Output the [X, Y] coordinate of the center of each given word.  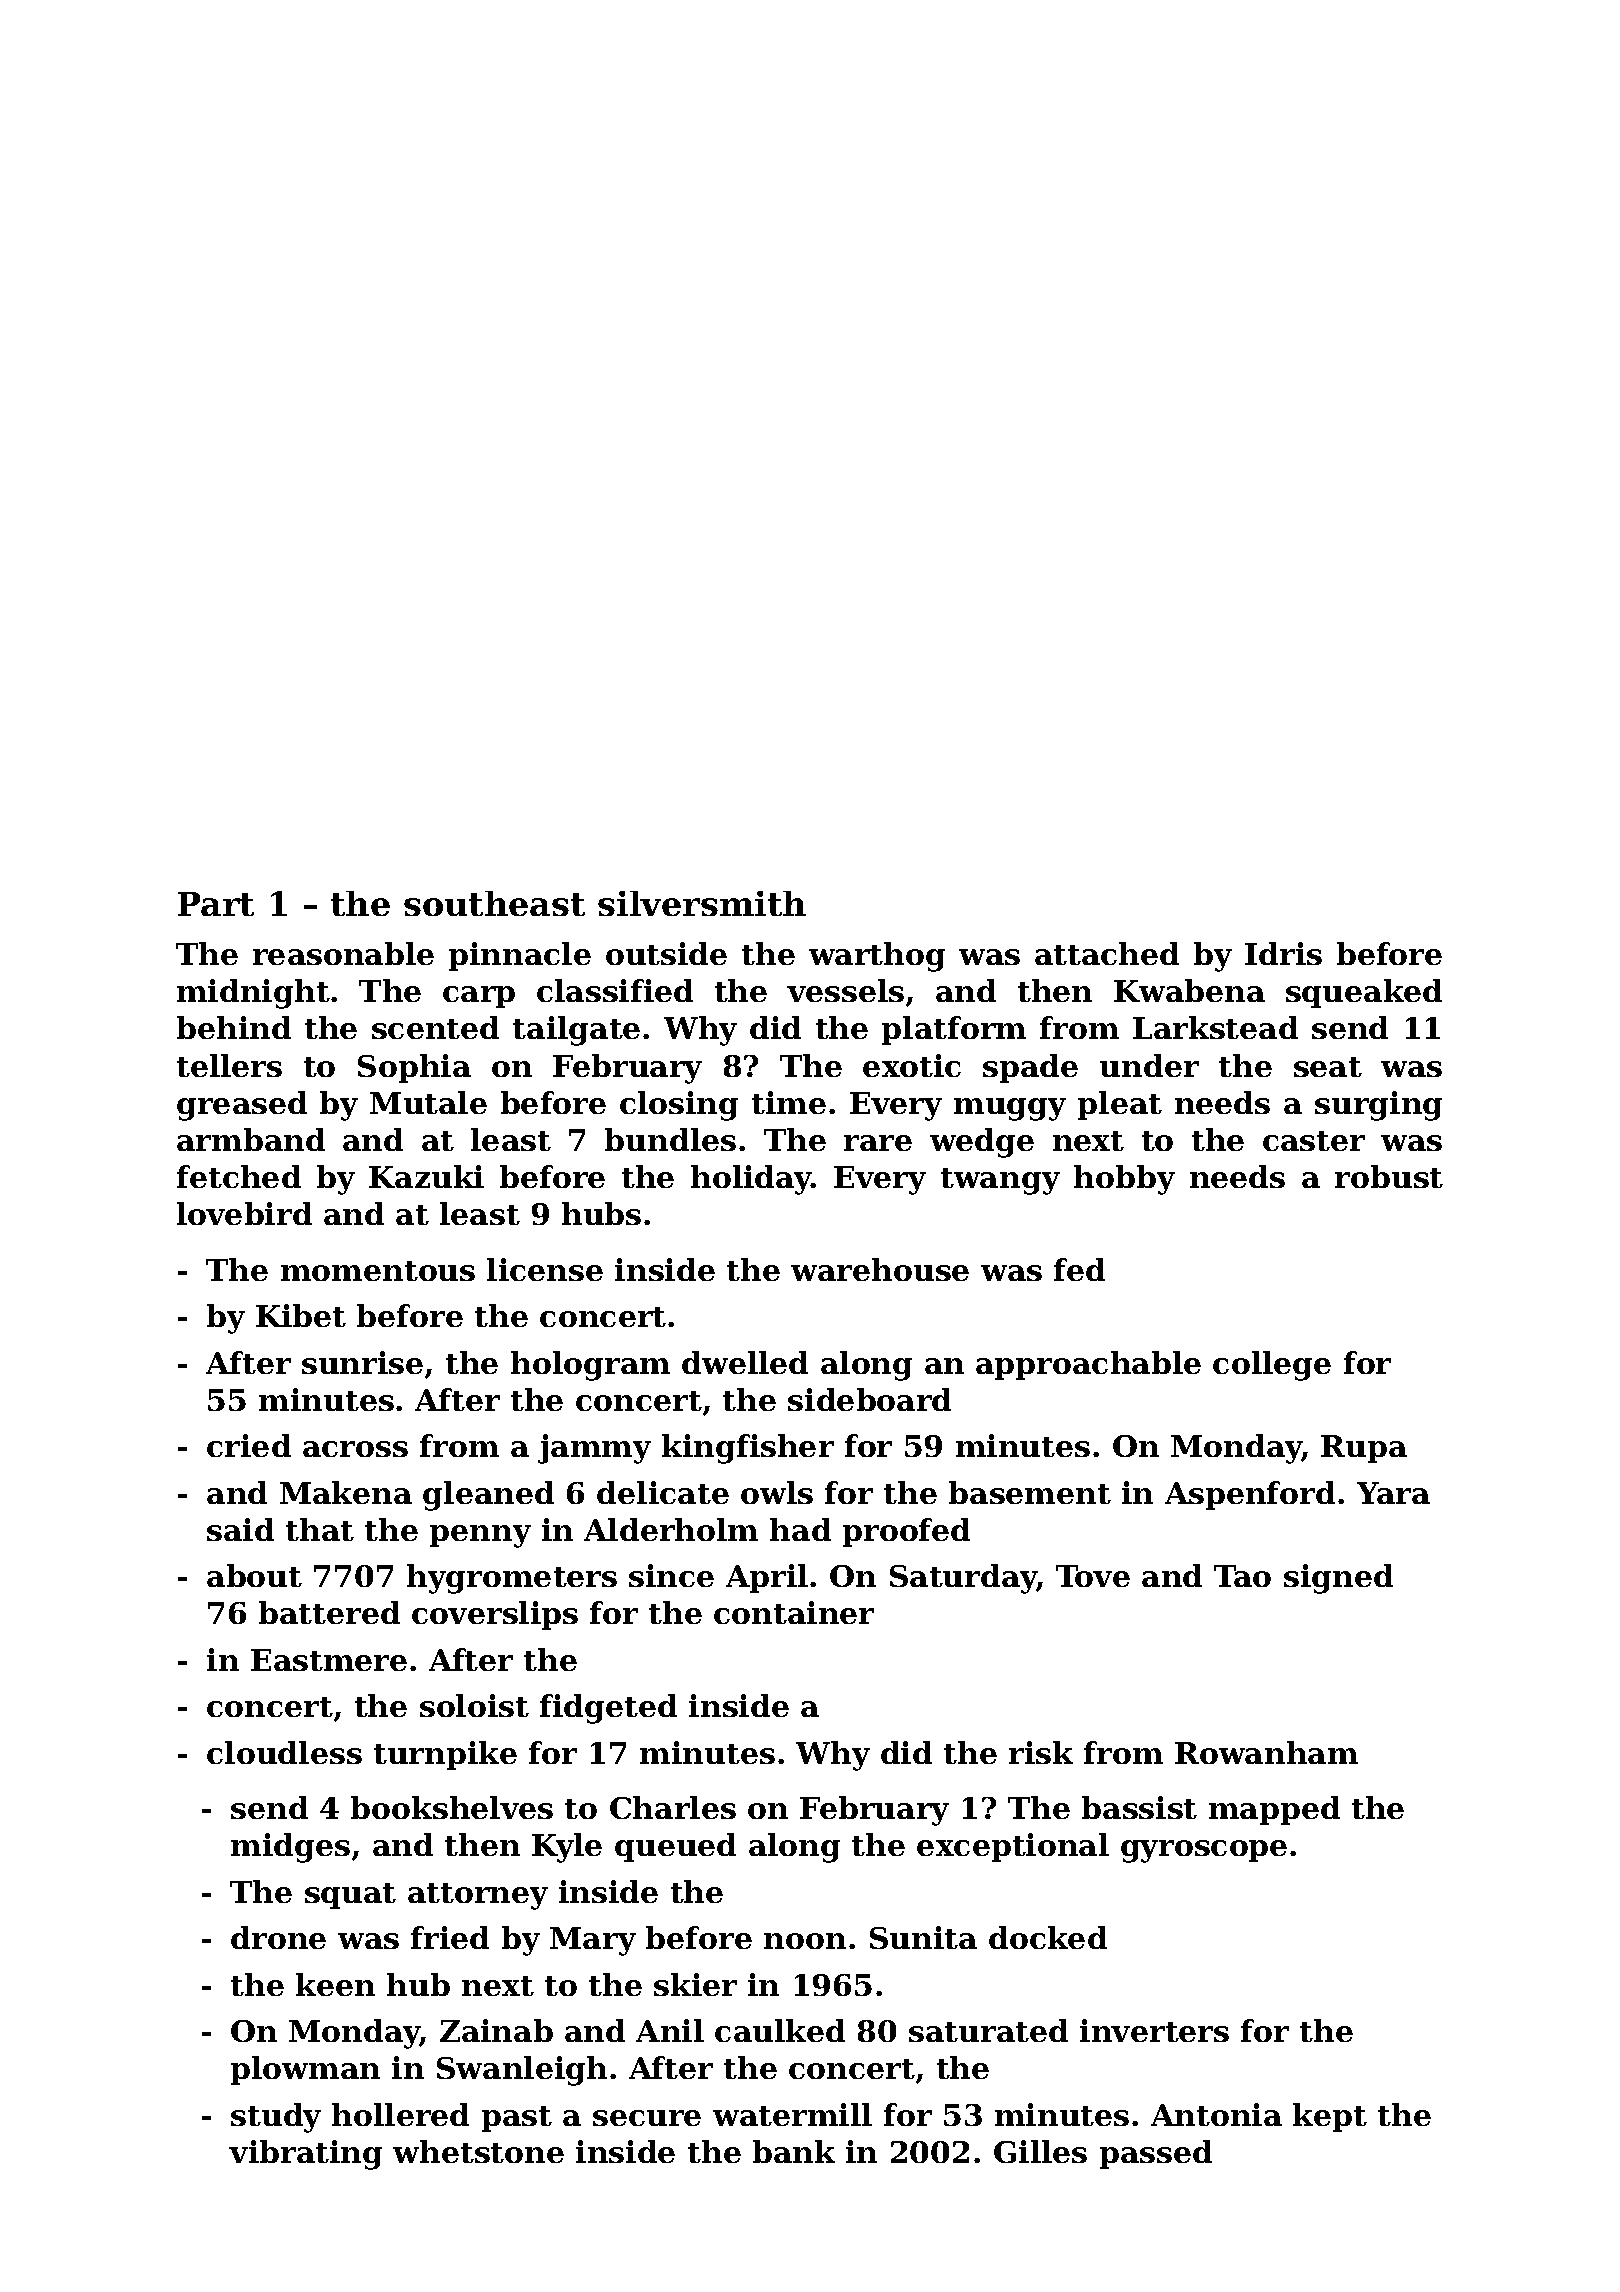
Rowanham [1266, 1752]
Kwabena [1189, 990]
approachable [1088, 1365]
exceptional [1013, 1847]
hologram [590, 1366]
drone [278, 1937]
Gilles [1040, 2151]
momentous [378, 1271]
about [254, 1575]
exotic [912, 1065]
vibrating [305, 2155]
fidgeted [608, 1709]
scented [435, 1027]
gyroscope [1204, 1851]
